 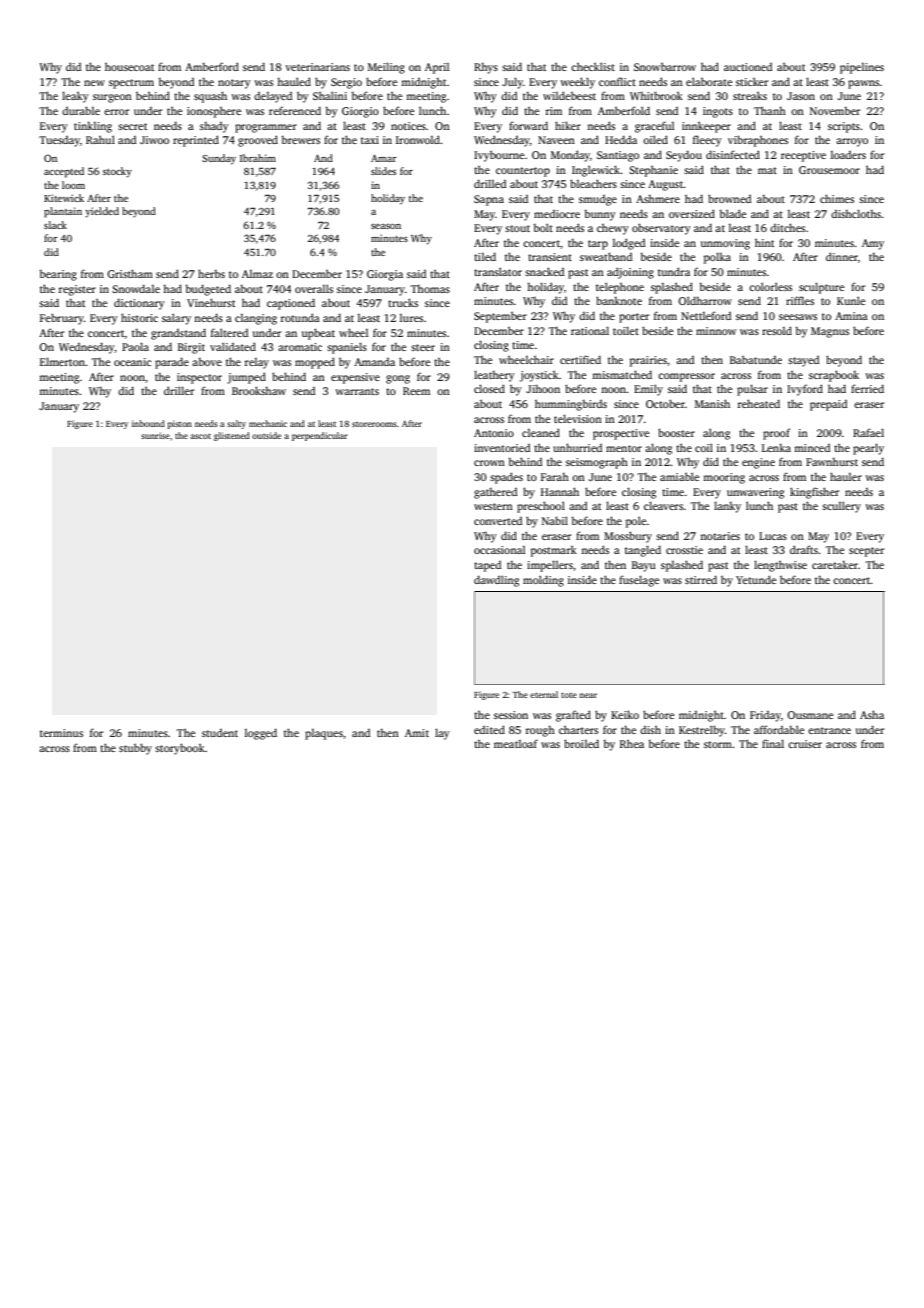 What do you see at coordinates (863, 84) in the image?
I see `pawns` at bounding box center [863, 84].
